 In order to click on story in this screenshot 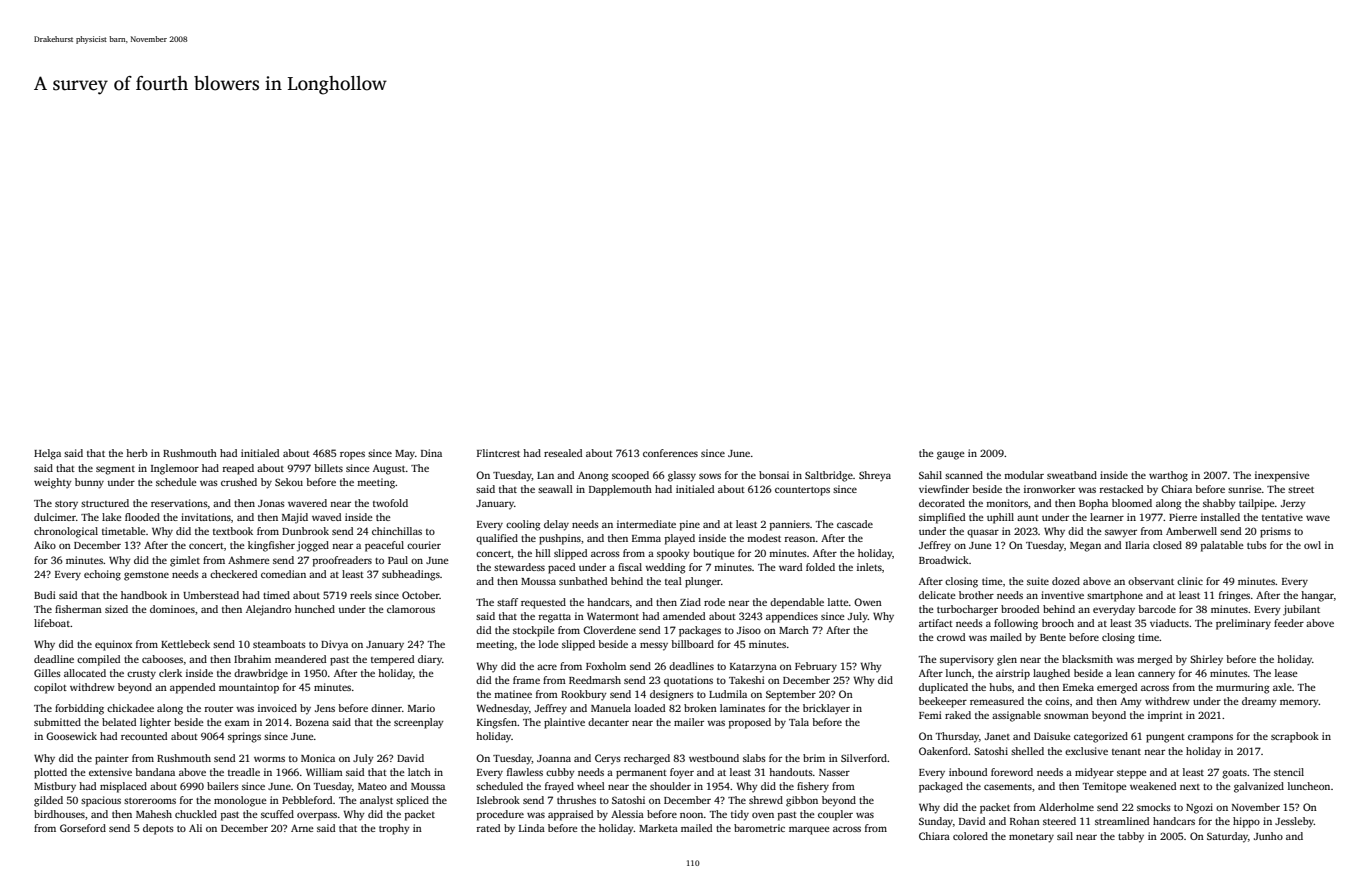, I will do `click(66, 505)`.
